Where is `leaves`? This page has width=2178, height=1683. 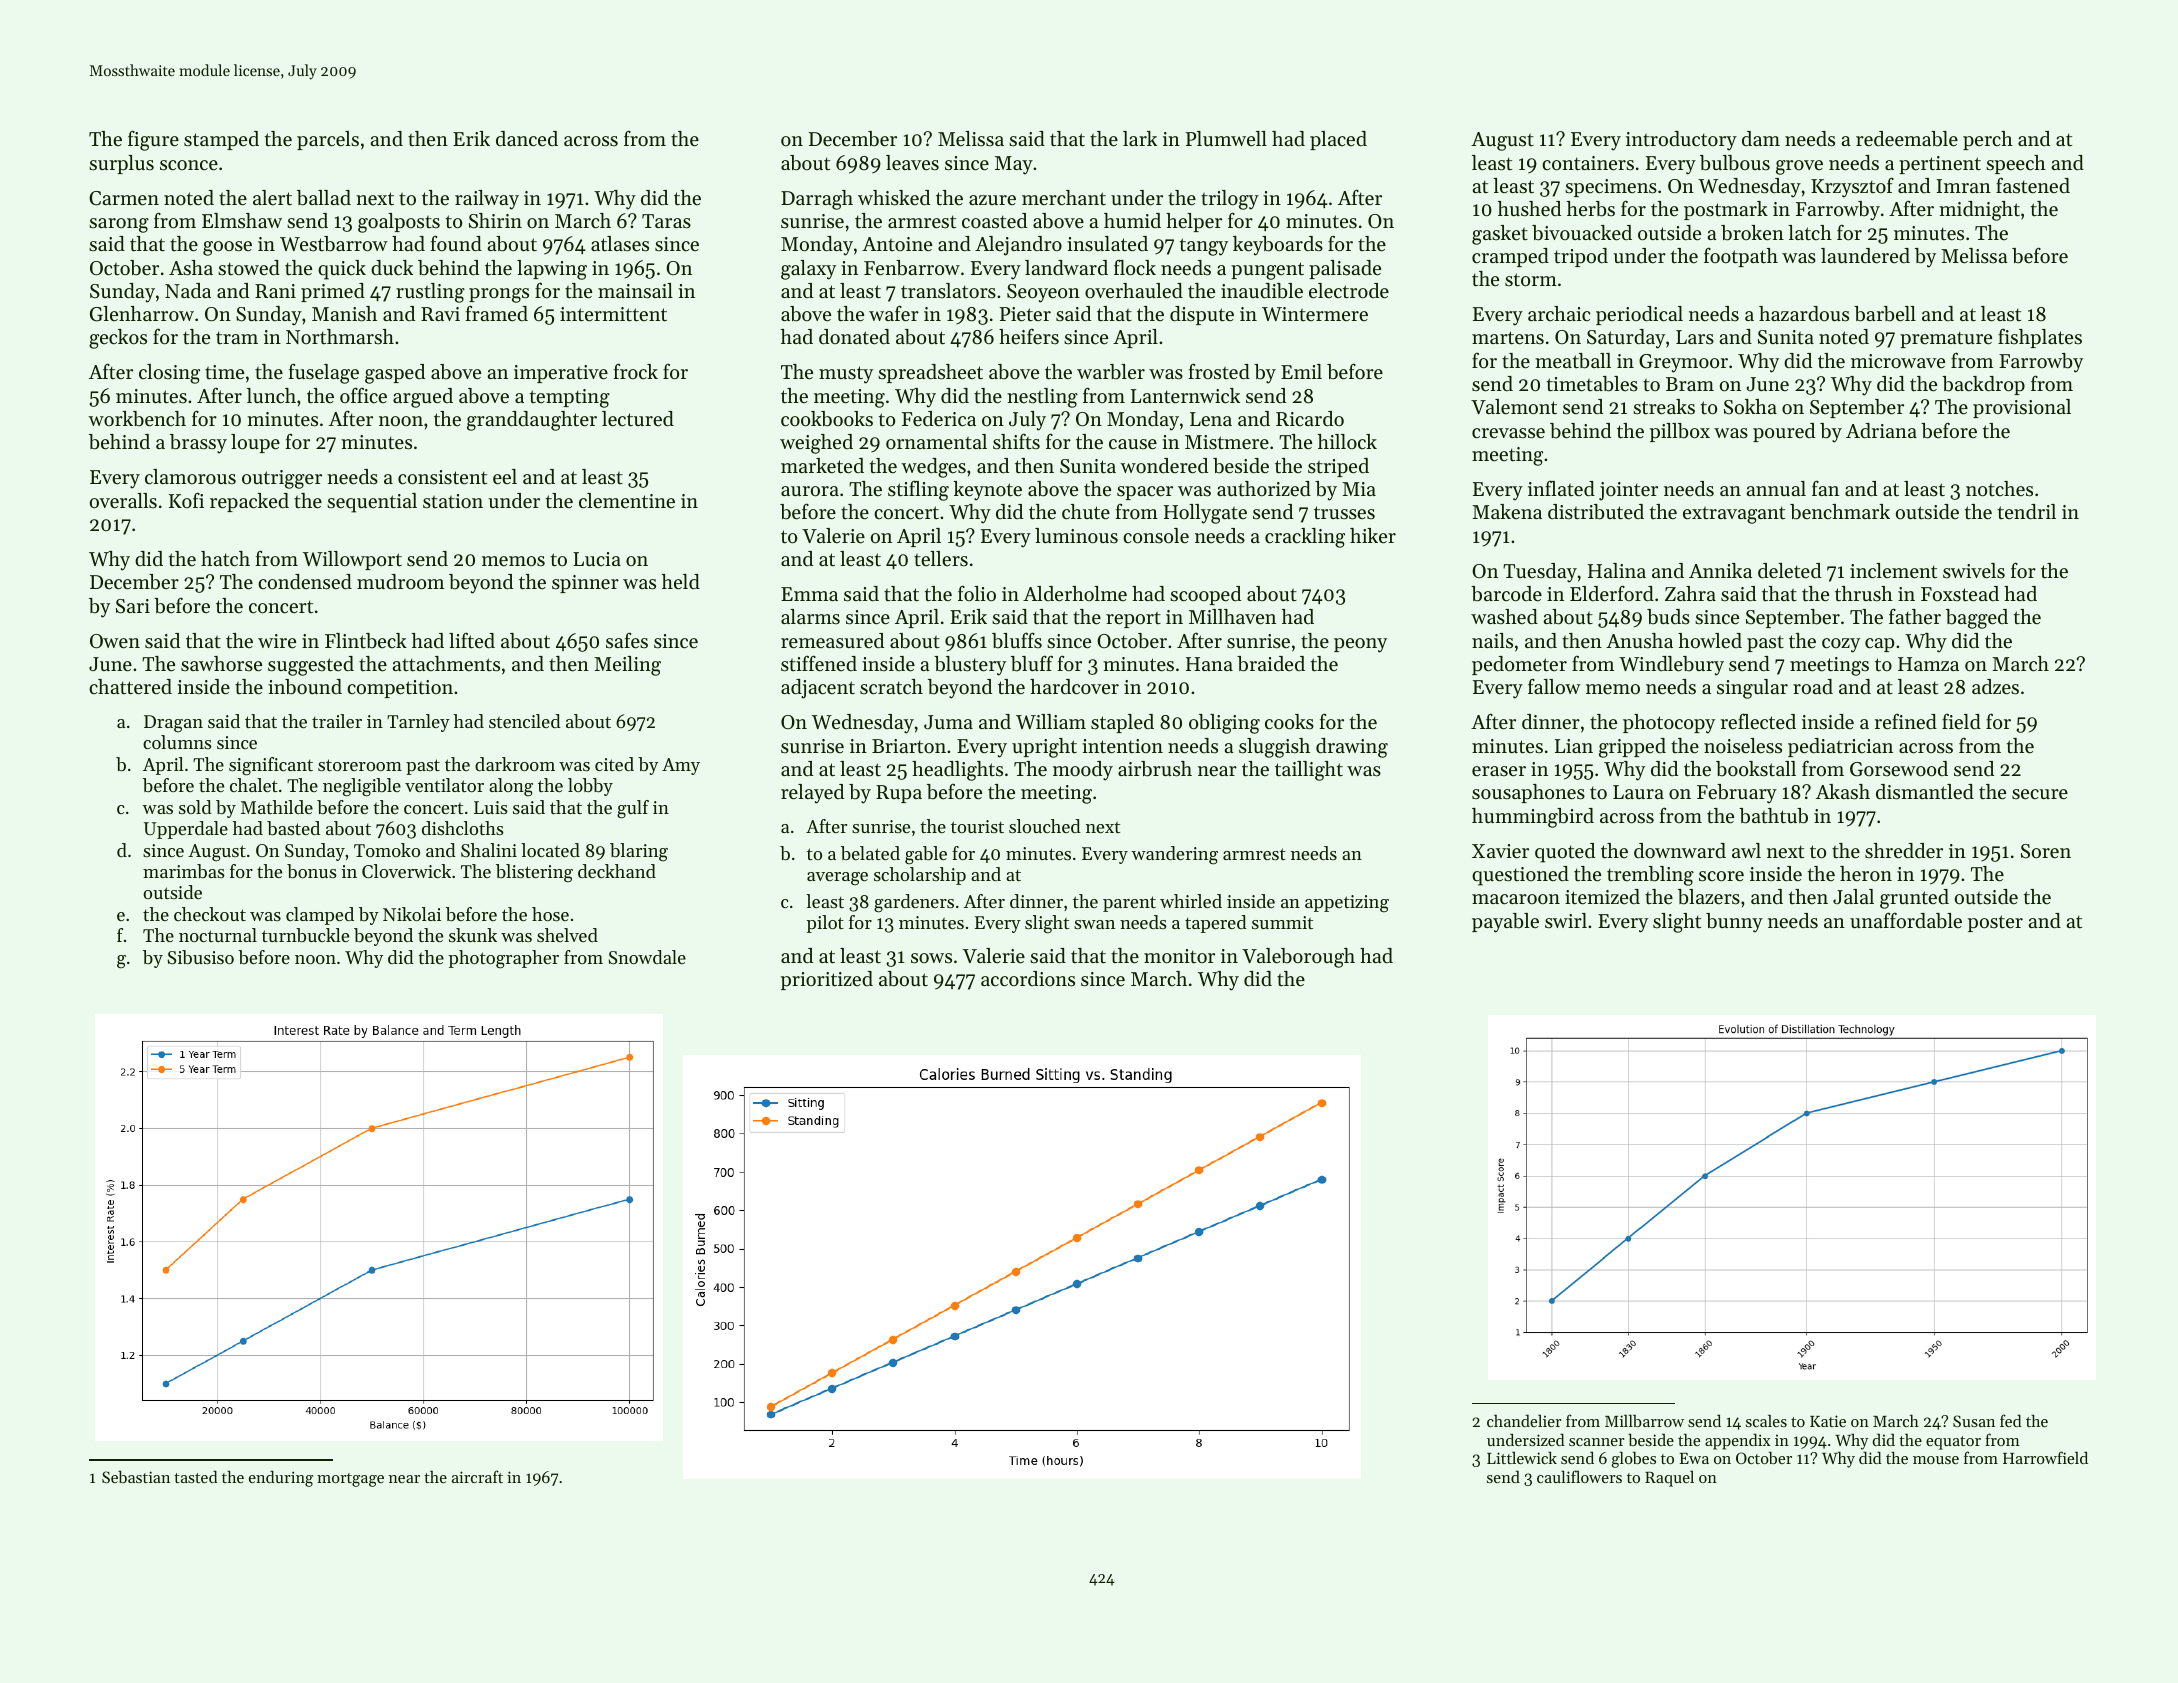 leaves is located at coordinates (912, 163).
